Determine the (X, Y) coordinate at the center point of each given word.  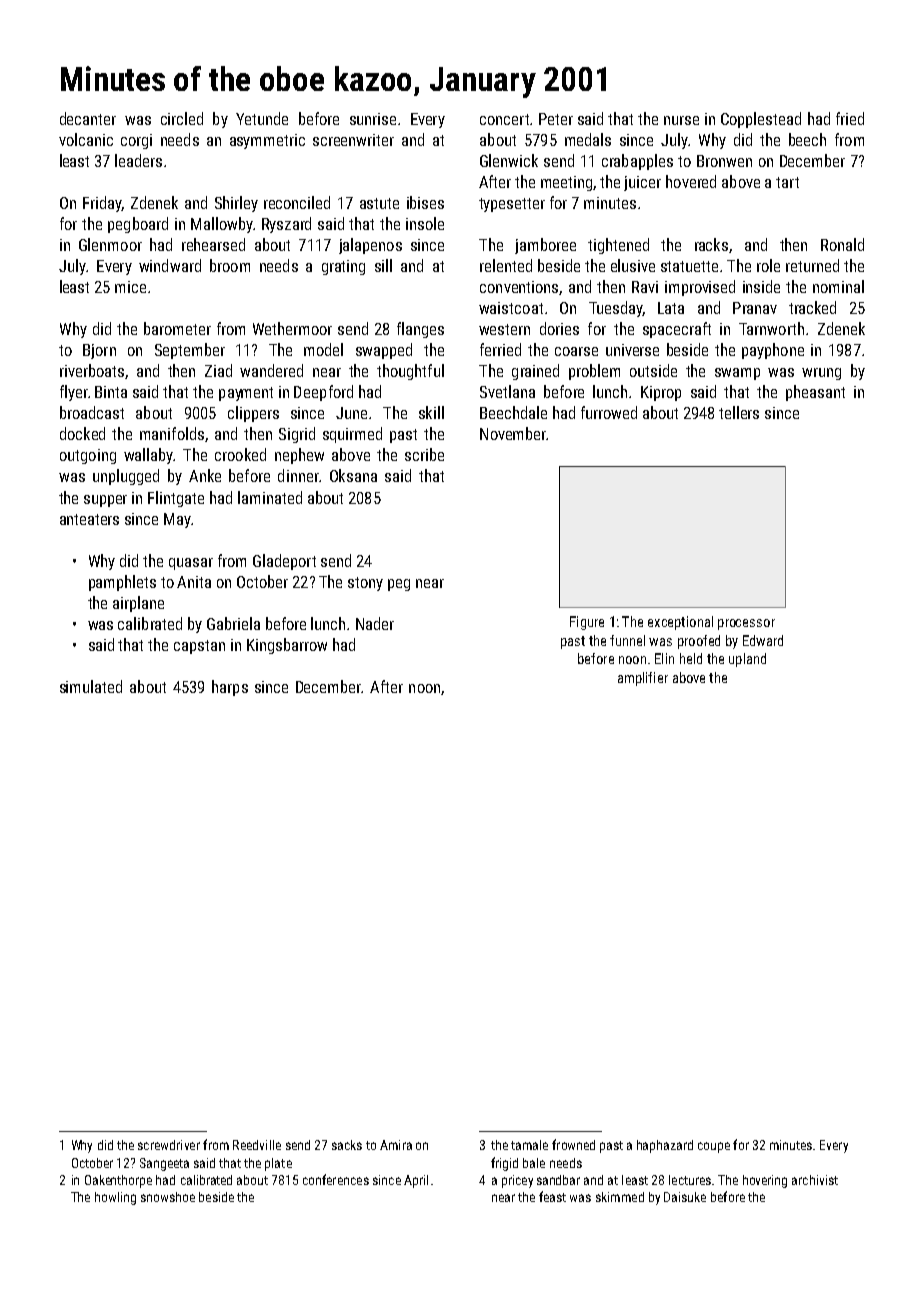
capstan (199, 647)
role (768, 265)
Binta (111, 392)
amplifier (643, 679)
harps (230, 688)
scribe (424, 454)
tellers (739, 412)
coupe (714, 1147)
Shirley (236, 204)
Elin (664, 658)
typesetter (512, 205)
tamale (529, 1145)
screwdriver (169, 1145)
